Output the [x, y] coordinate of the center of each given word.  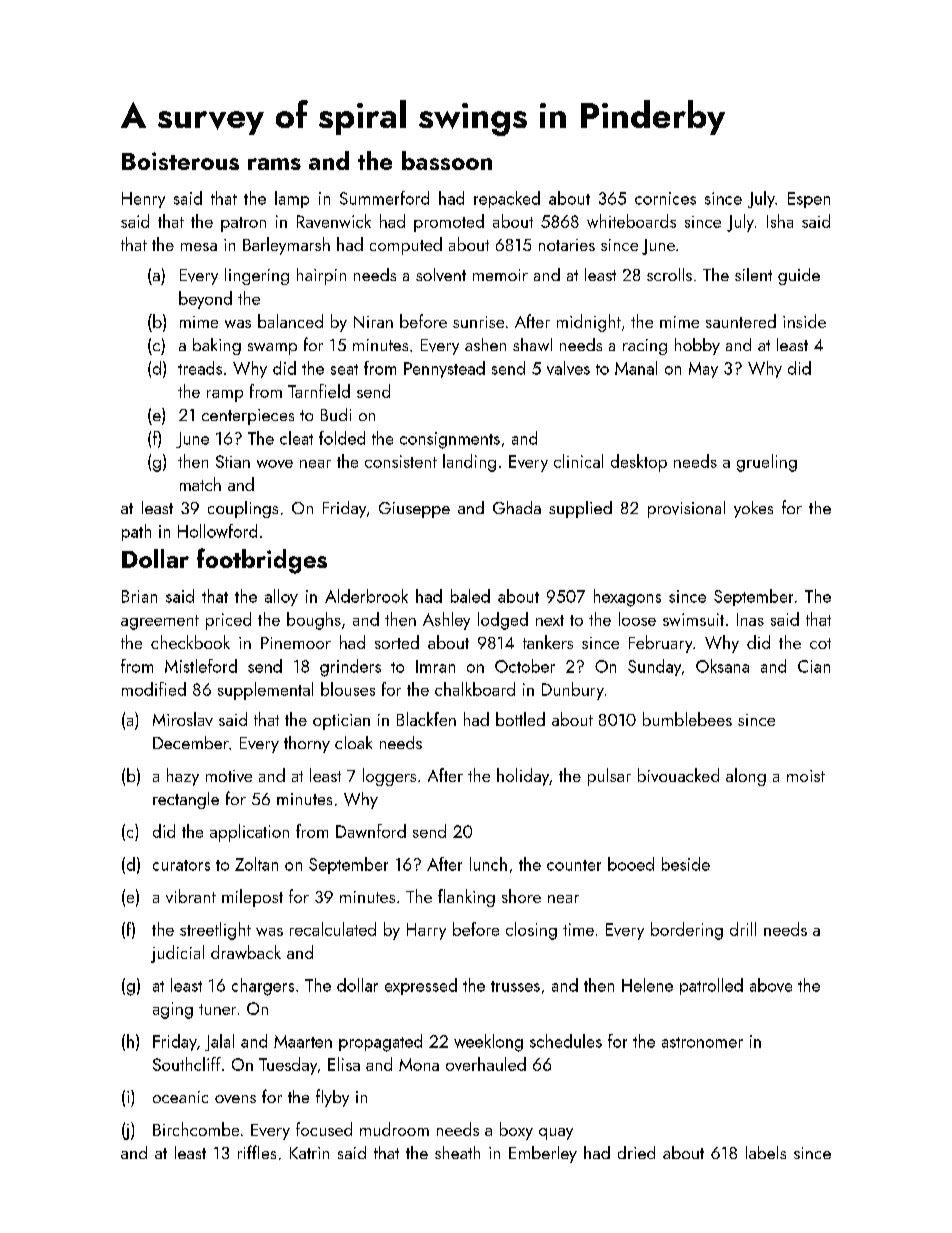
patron [243, 224]
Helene [647, 985]
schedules [566, 1041]
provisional [686, 509]
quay [556, 1134]
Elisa [344, 1064]
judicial [177, 954]
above [771, 985]
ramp [225, 396]
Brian [139, 596]
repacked [507, 199]
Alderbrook [366, 596]
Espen [809, 200]
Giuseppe [414, 510]
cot [820, 643]
